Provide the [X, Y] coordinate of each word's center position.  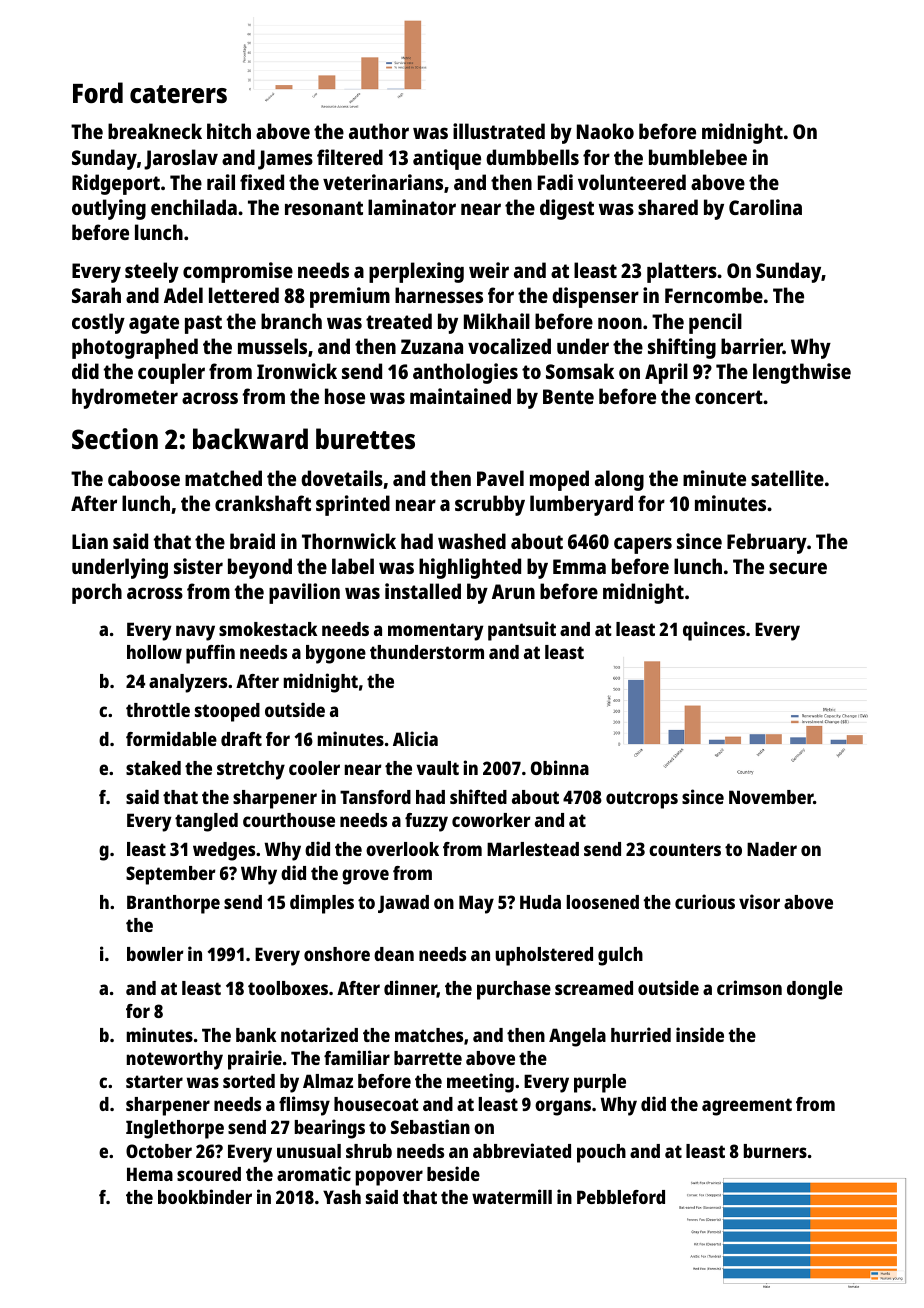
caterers [178, 94]
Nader [772, 849]
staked [153, 768]
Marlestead [533, 849]
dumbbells [532, 157]
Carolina [765, 207]
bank [256, 1035]
